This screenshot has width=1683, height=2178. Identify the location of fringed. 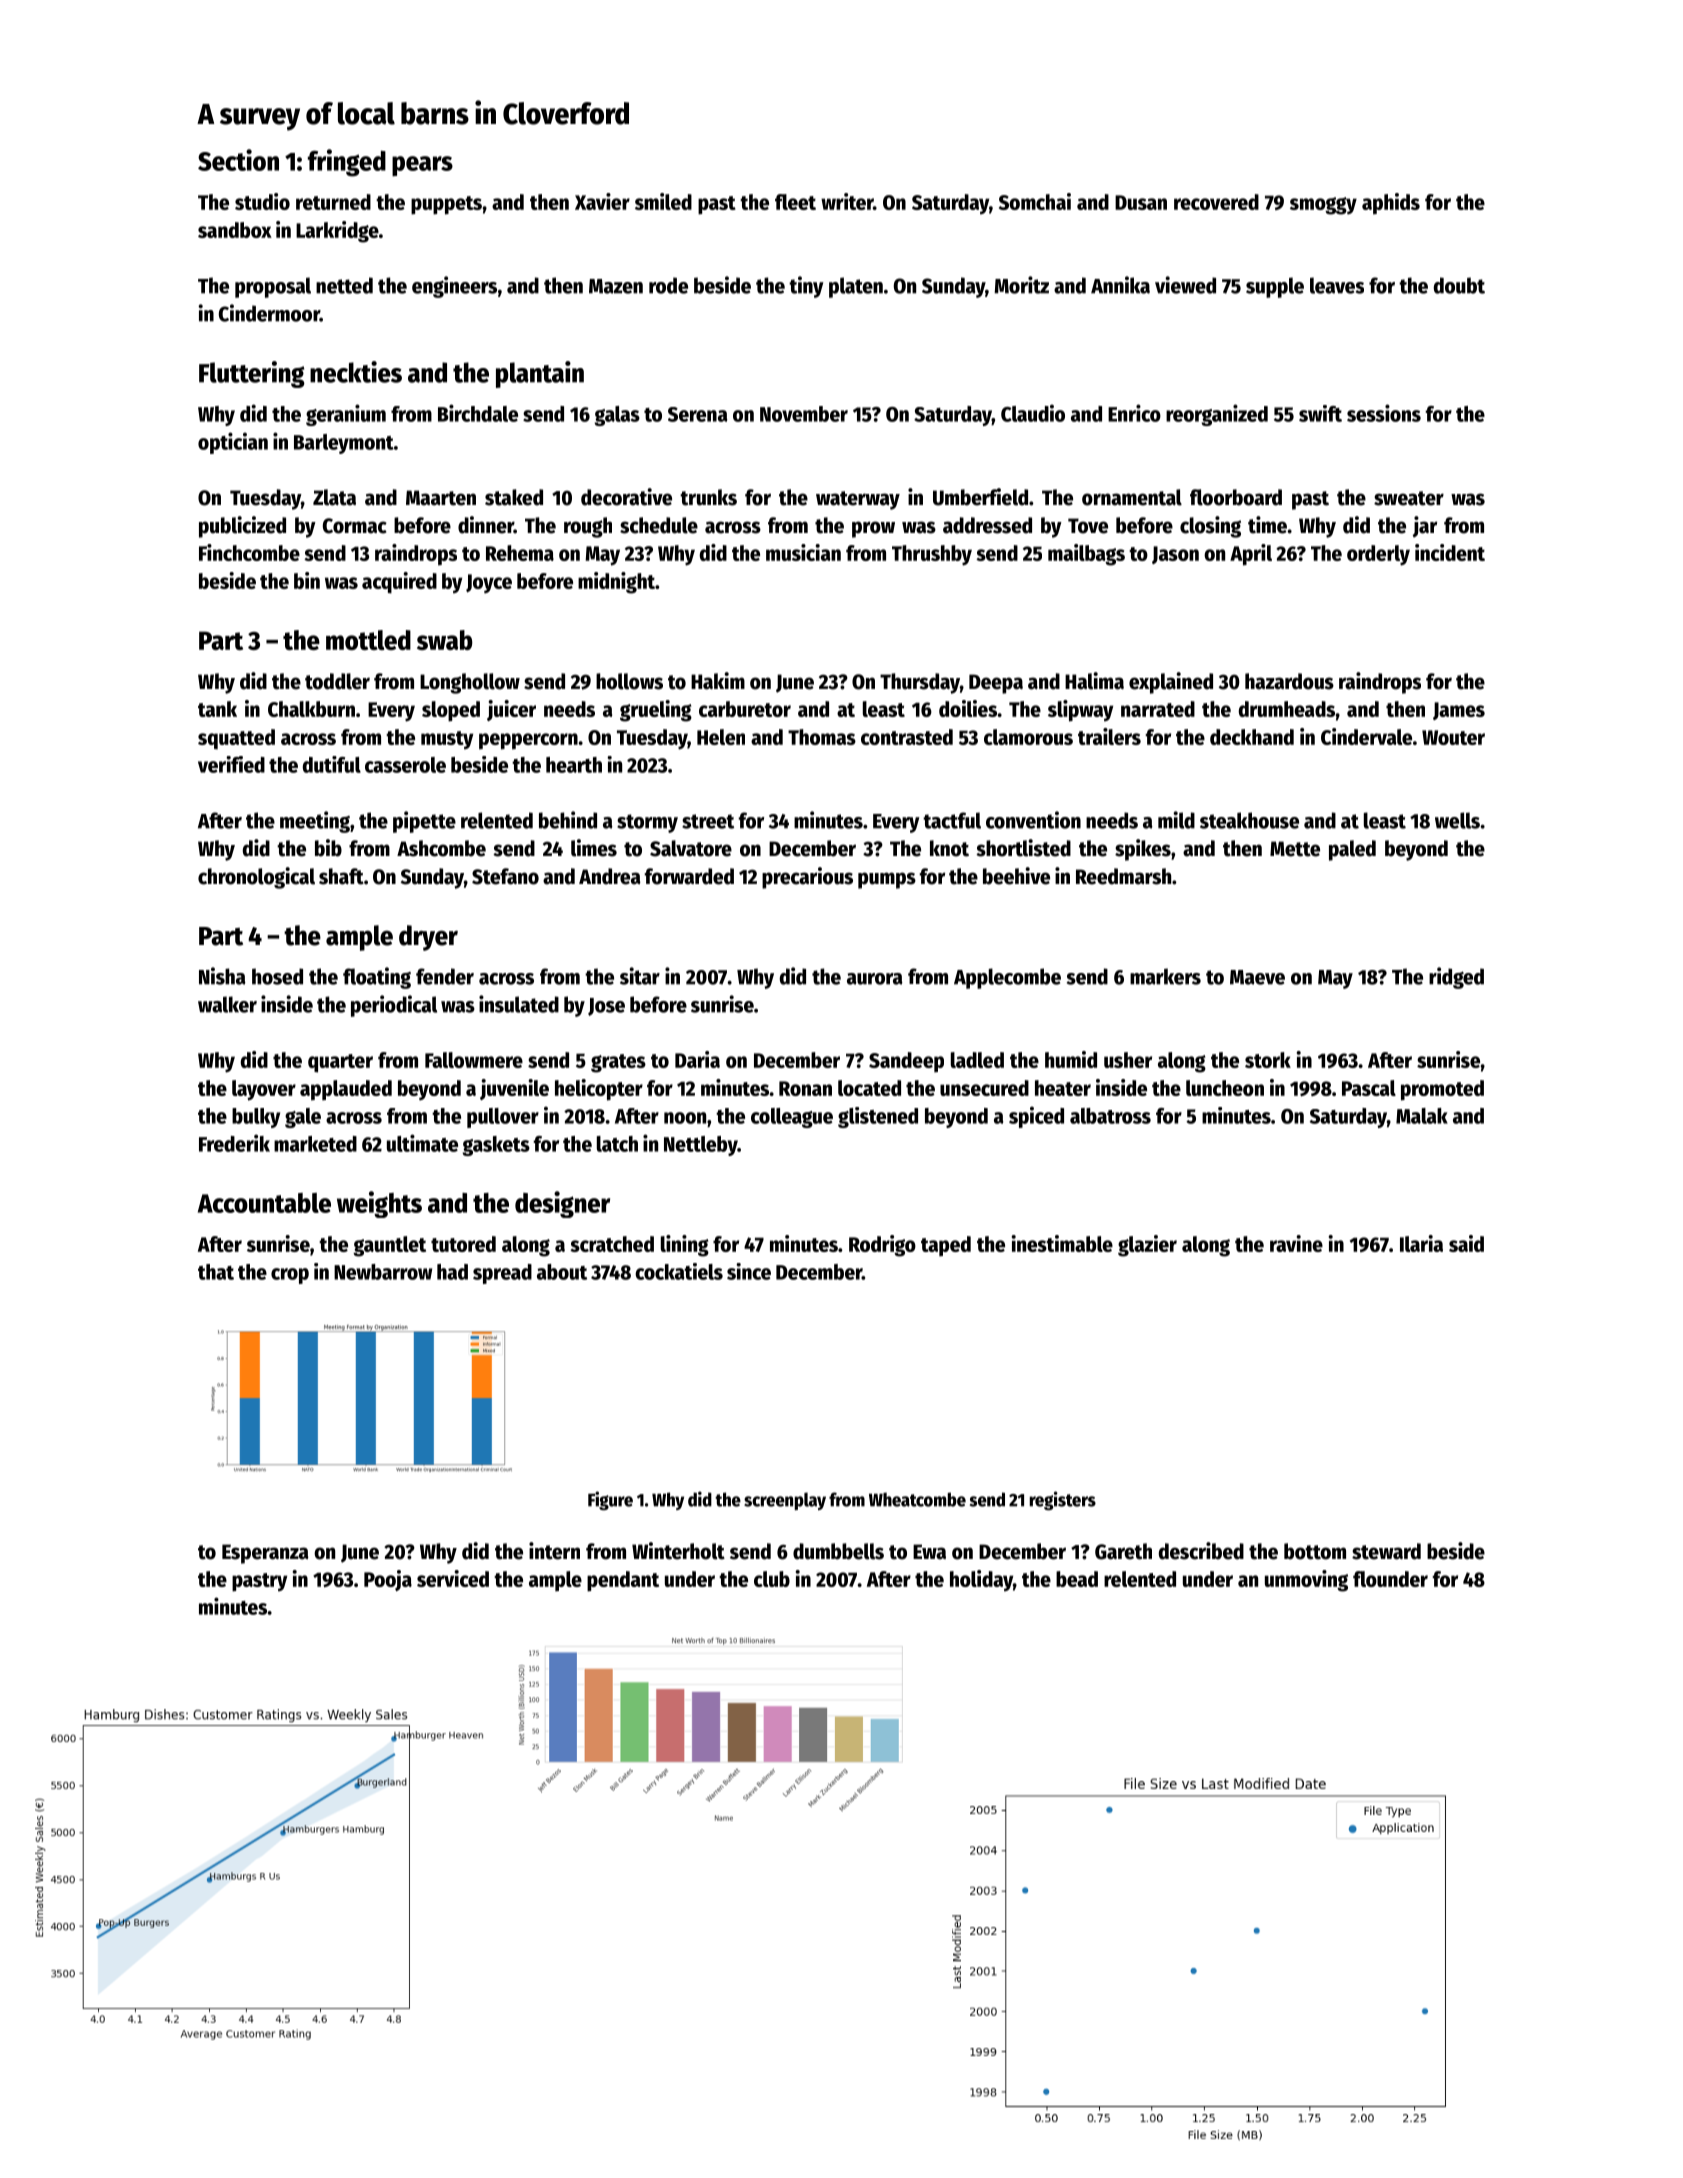
(347, 163).
